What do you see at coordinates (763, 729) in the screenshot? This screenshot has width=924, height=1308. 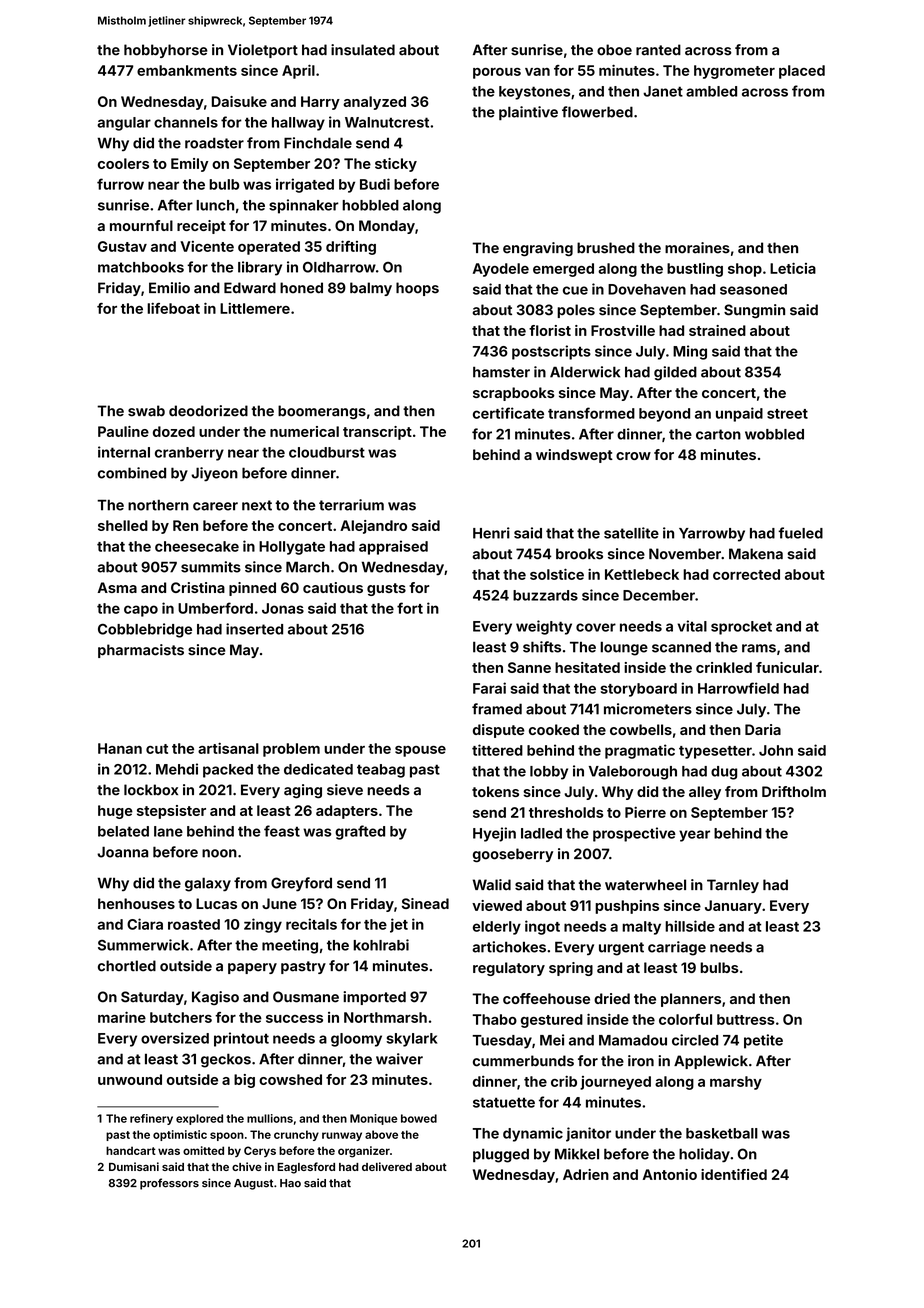 I see `Daria` at bounding box center [763, 729].
